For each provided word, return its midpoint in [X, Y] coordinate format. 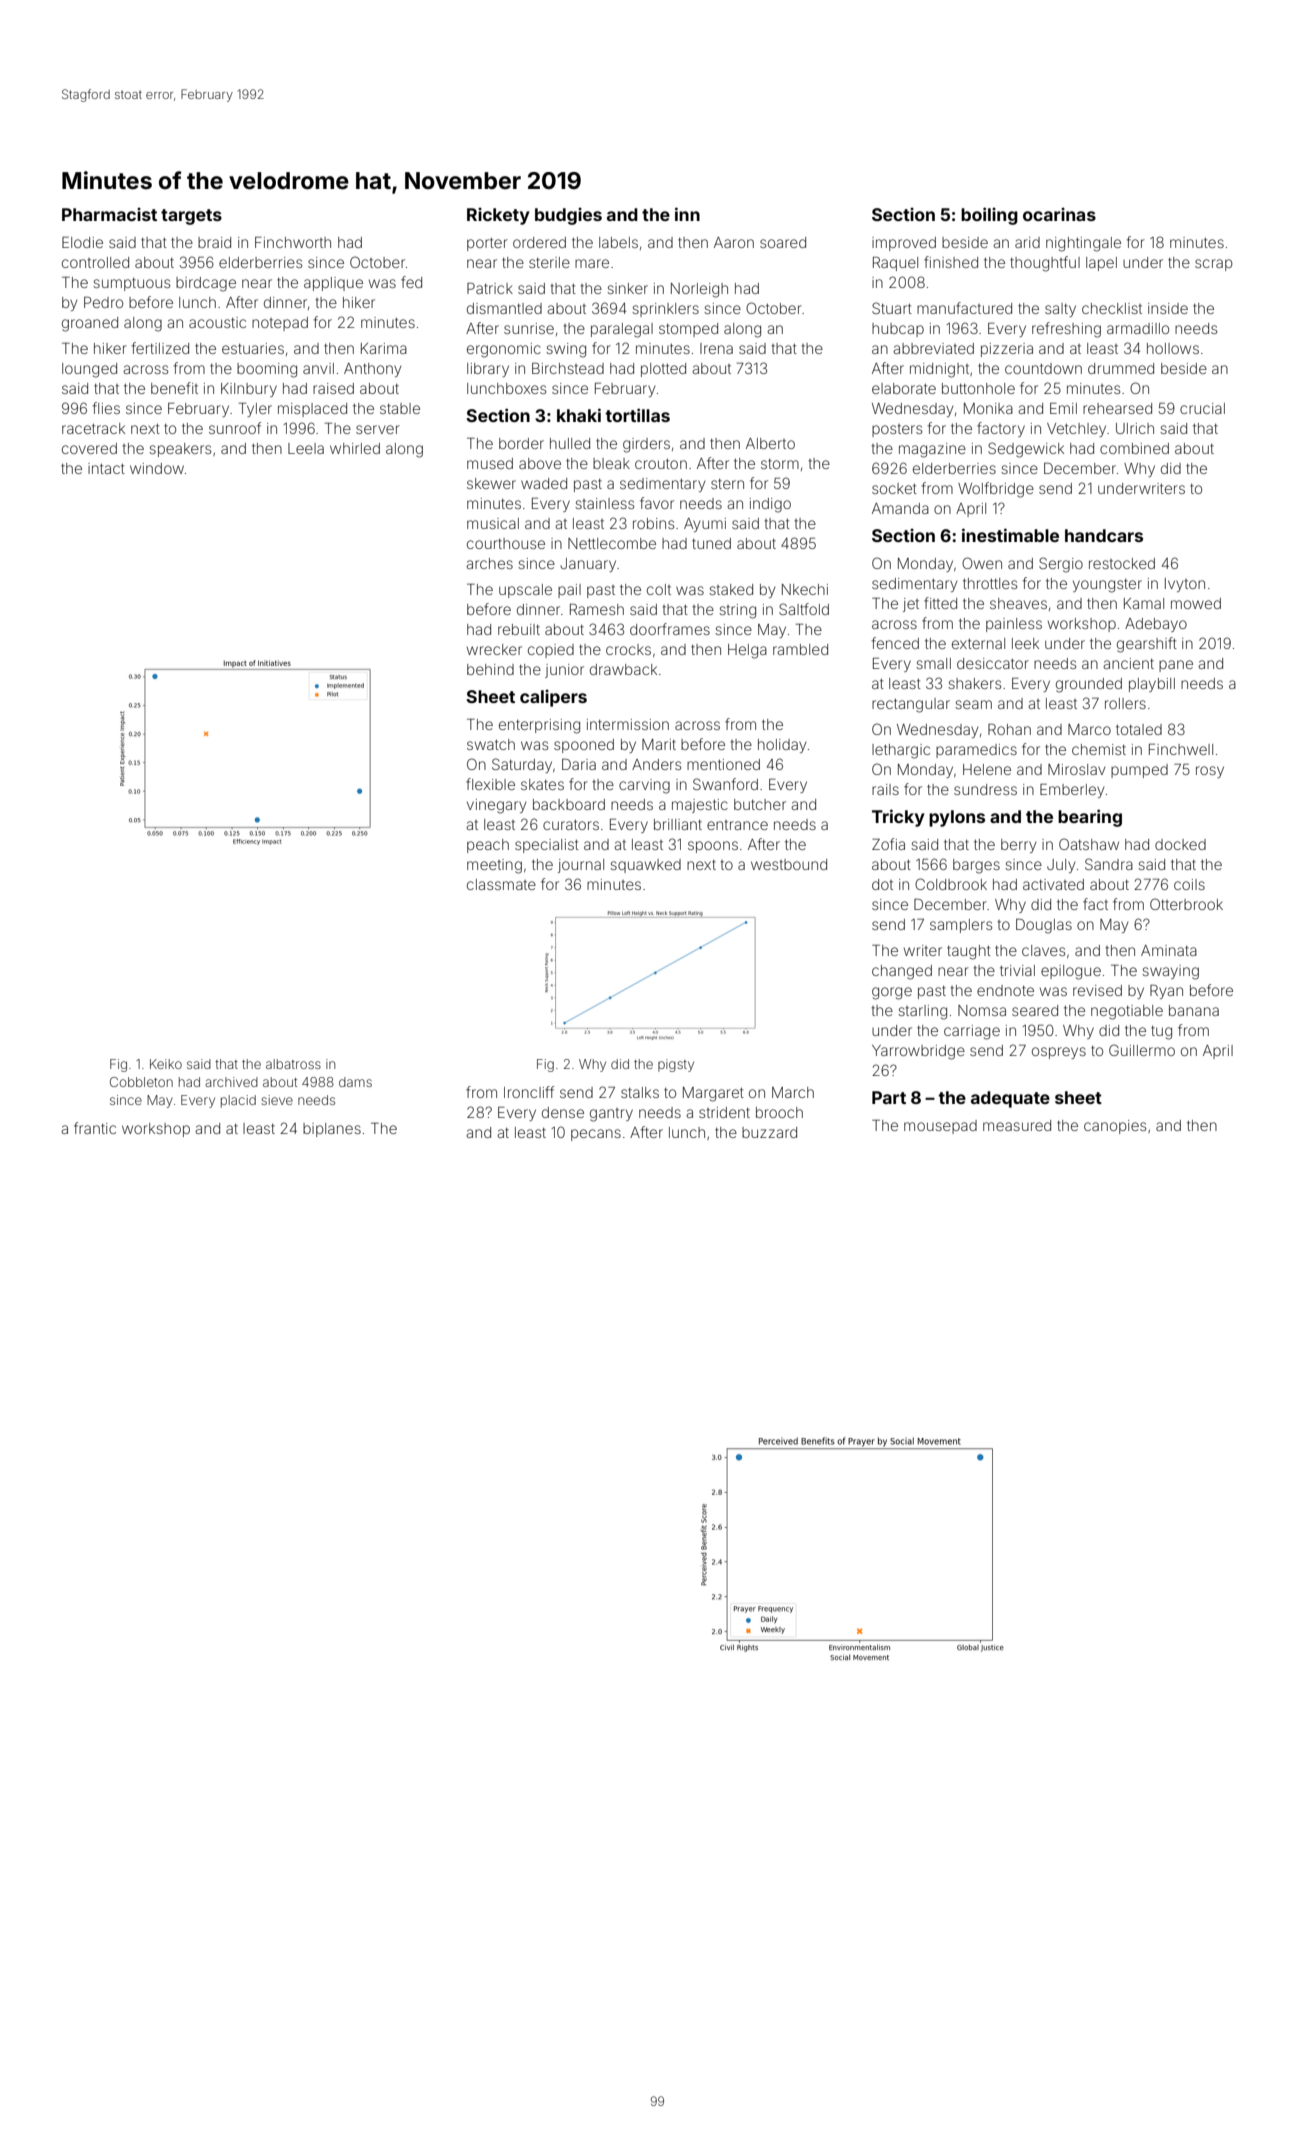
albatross [293, 1064]
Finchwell [1181, 749]
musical [493, 523]
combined [1134, 448]
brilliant [678, 824]
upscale [525, 591]
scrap [1214, 265]
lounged [89, 370]
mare [592, 263]
